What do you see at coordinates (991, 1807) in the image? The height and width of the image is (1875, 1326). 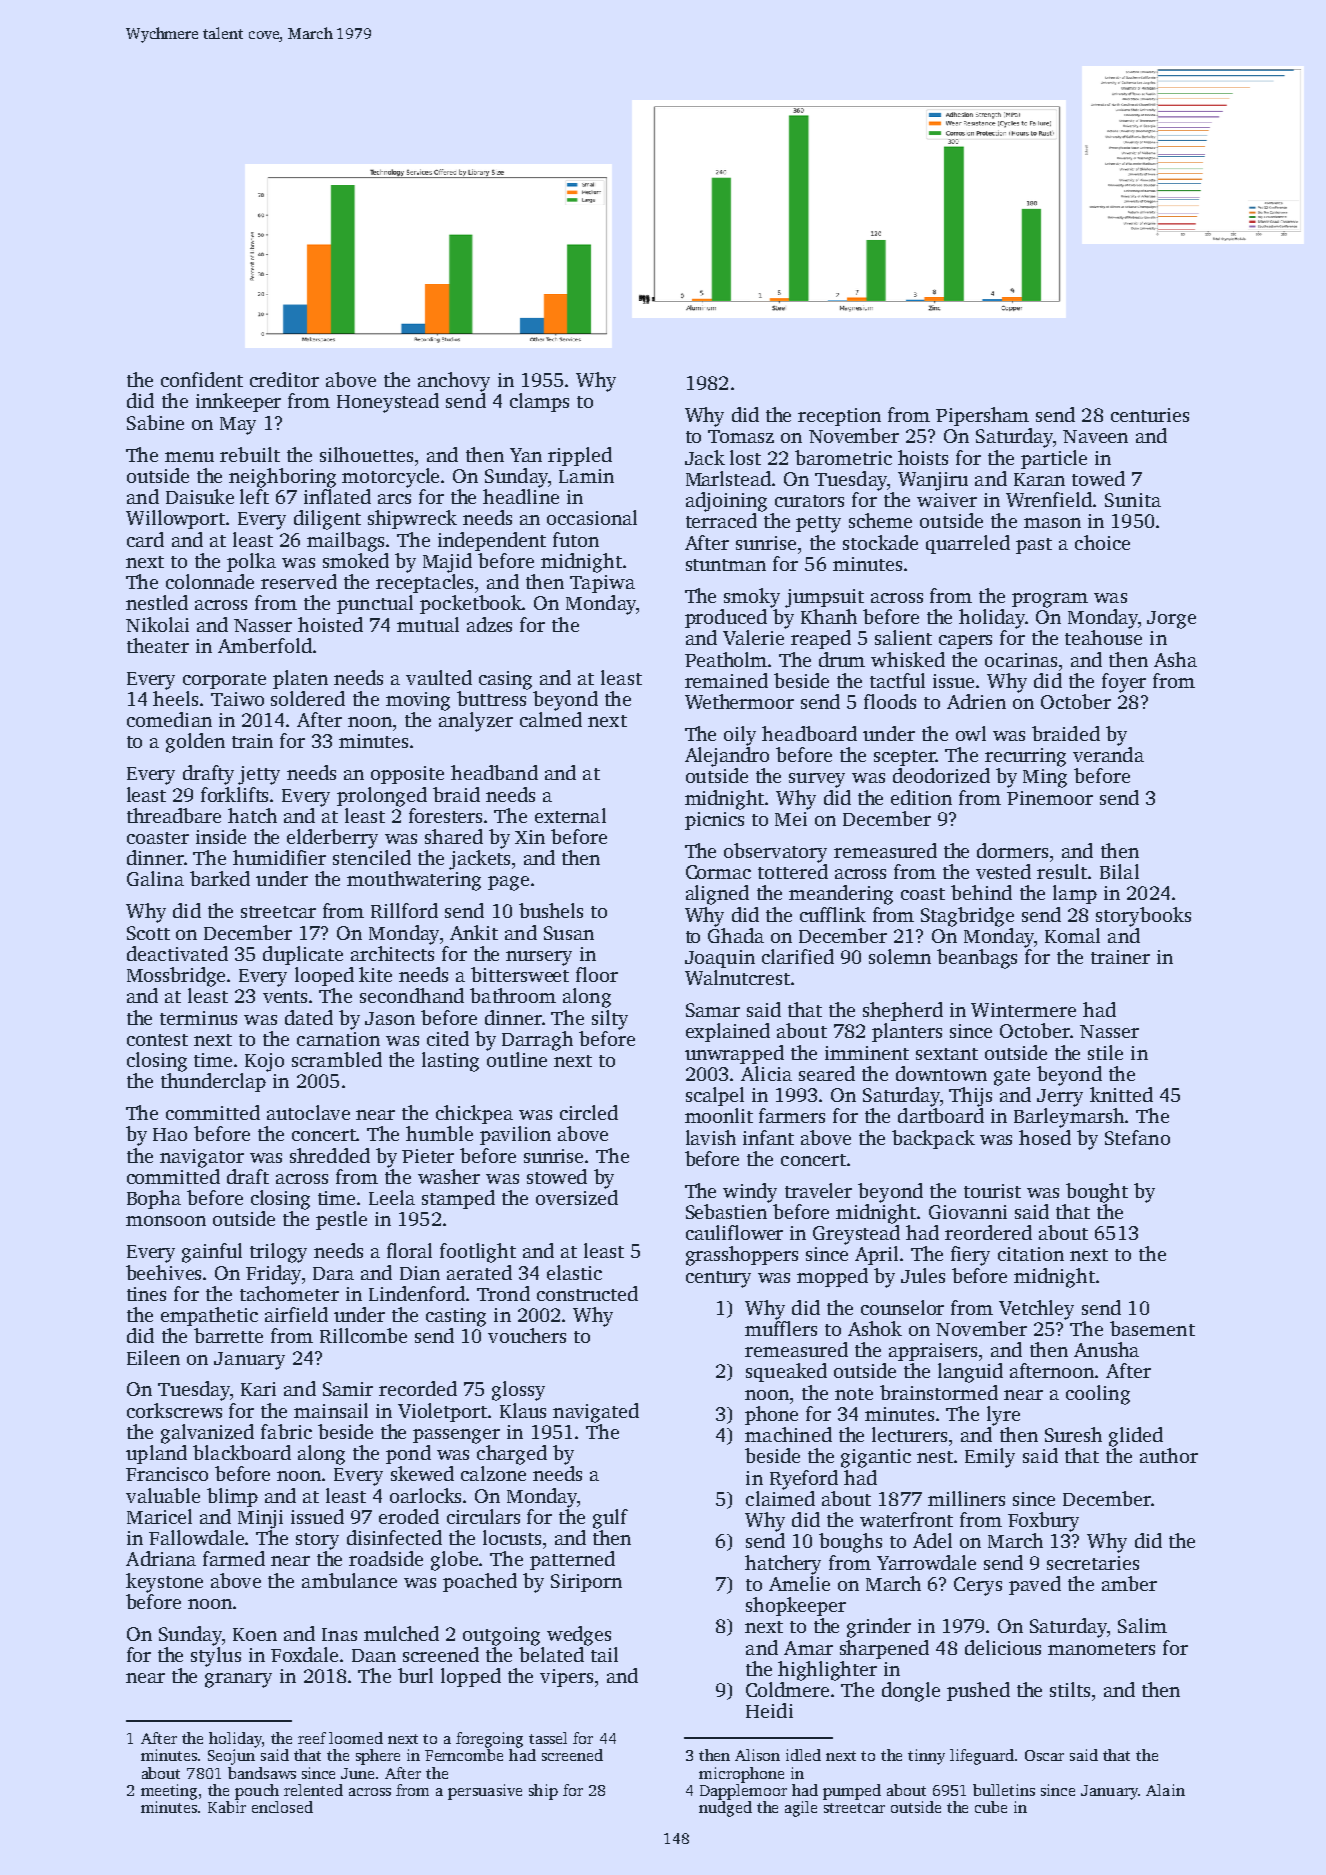 I see `cube` at bounding box center [991, 1807].
